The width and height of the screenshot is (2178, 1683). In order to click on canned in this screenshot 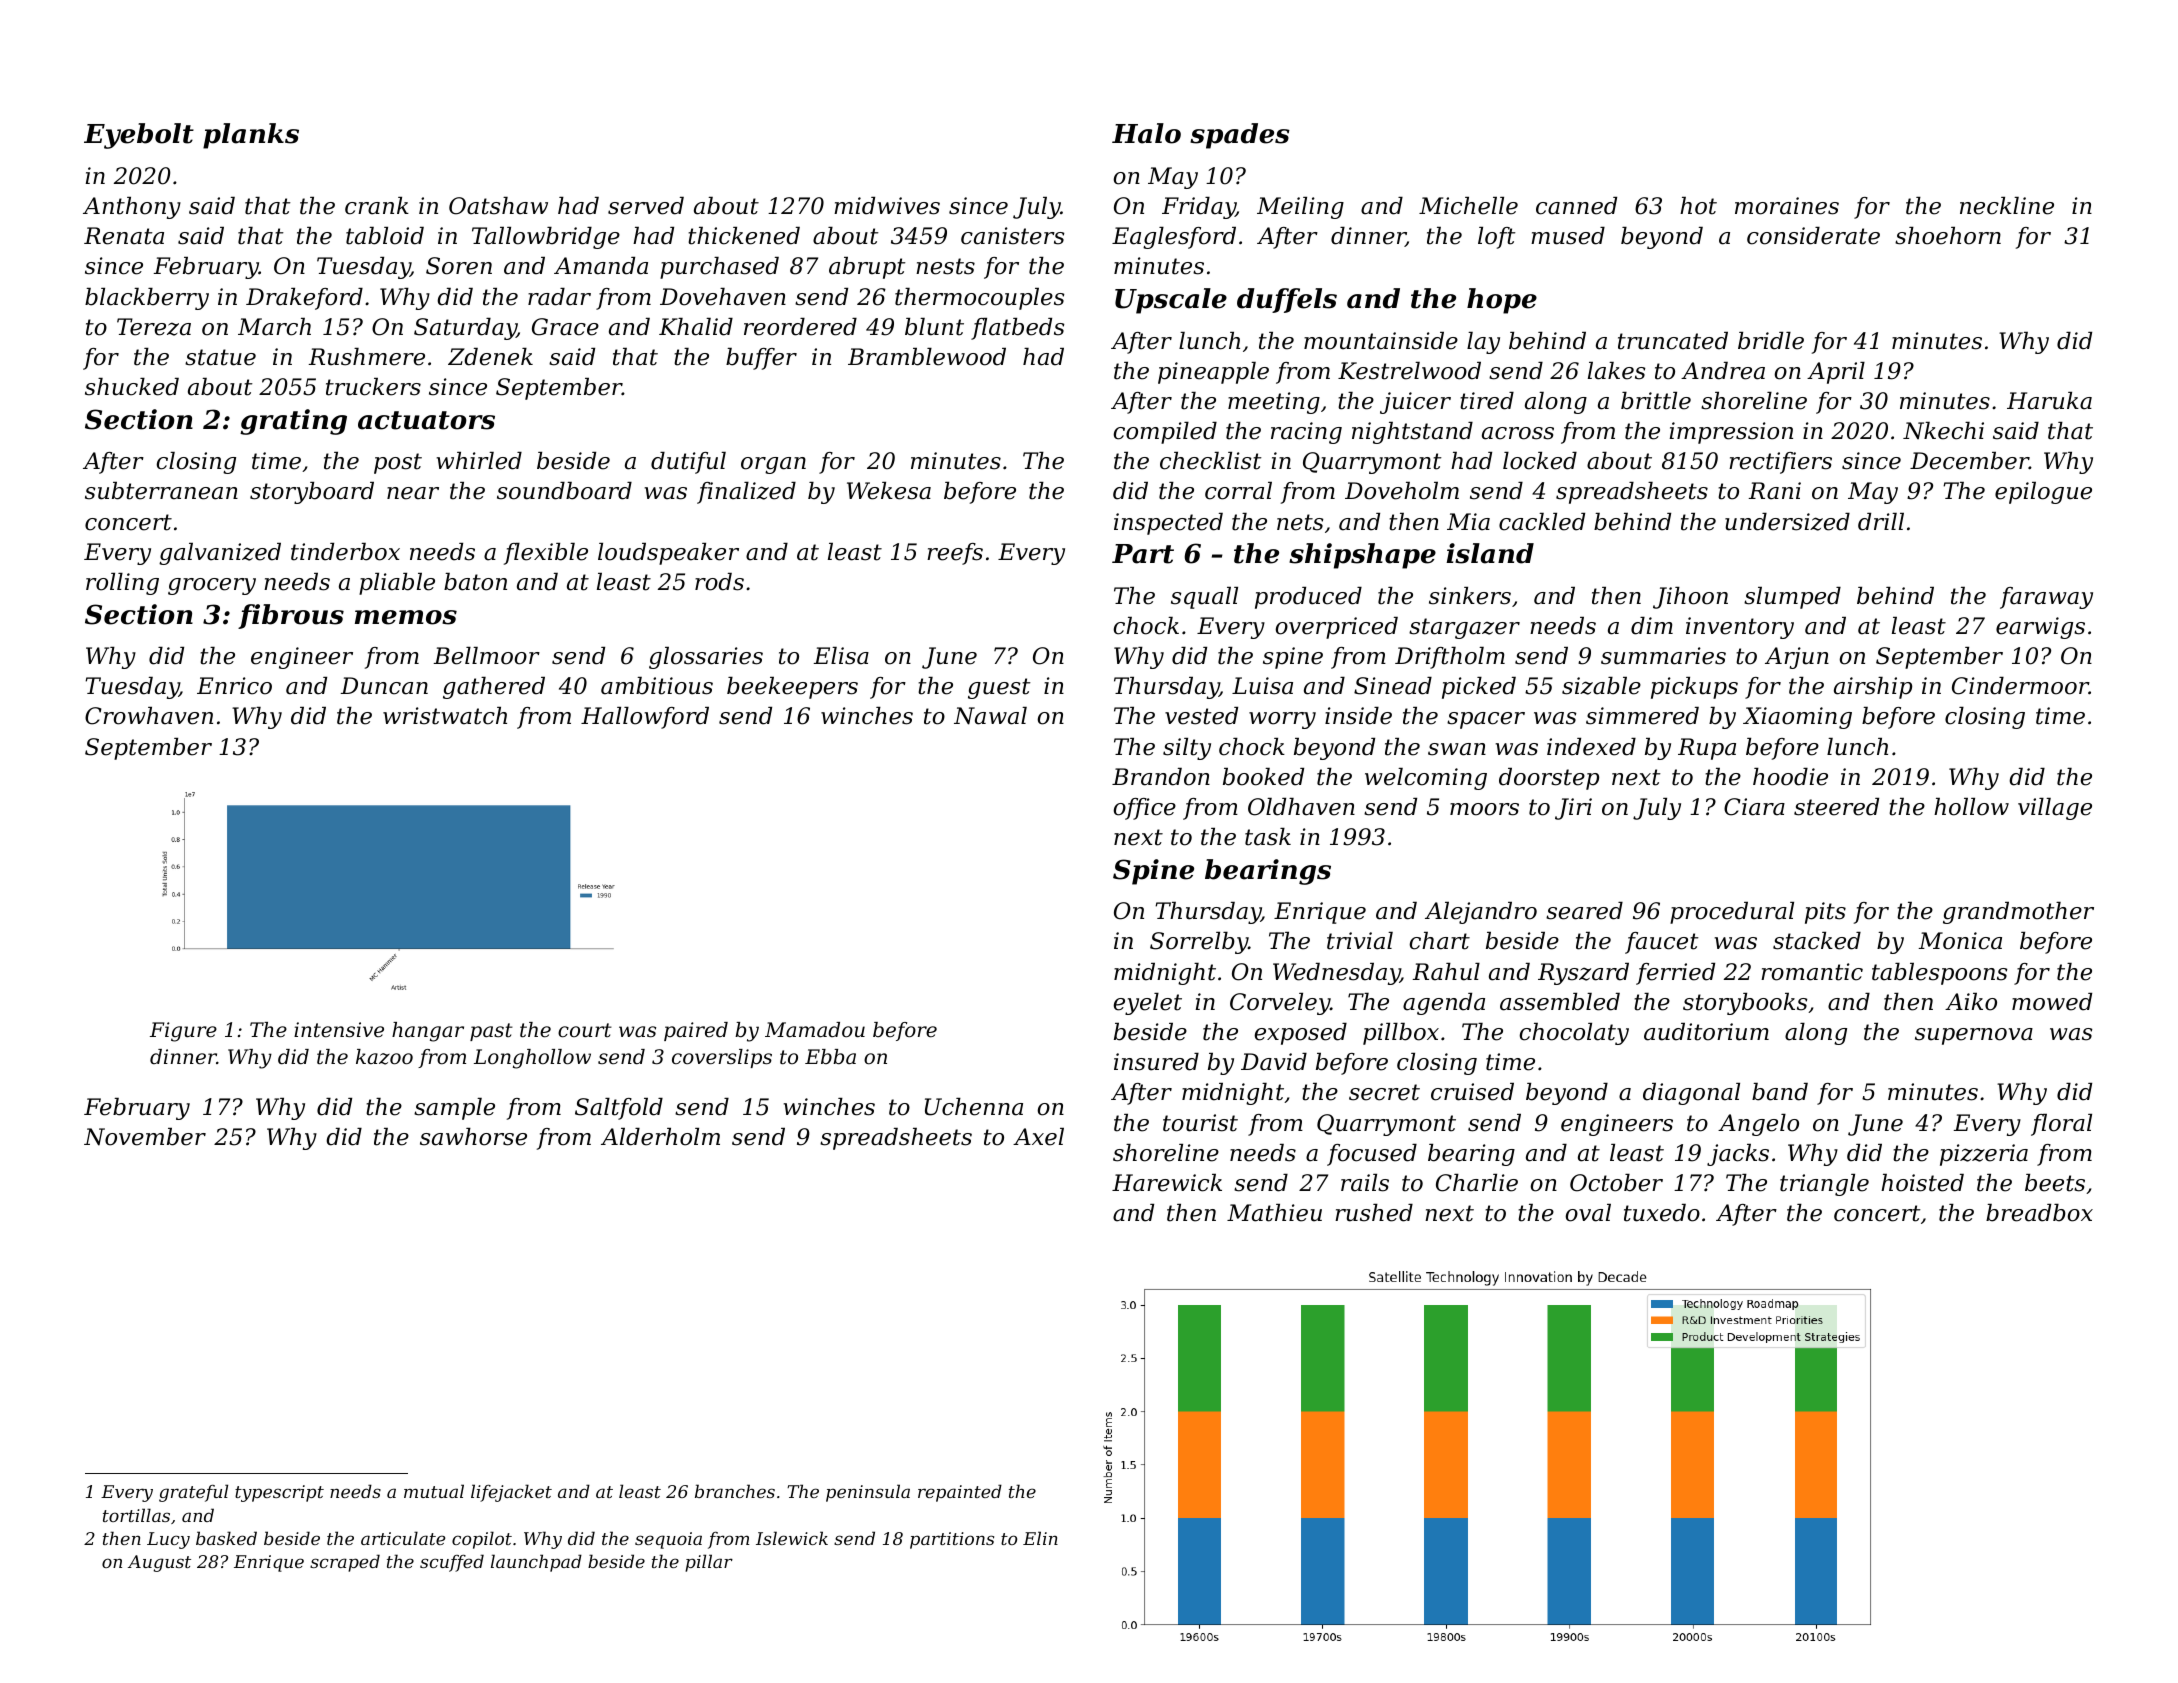, I will do `click(1576, 206)`.
